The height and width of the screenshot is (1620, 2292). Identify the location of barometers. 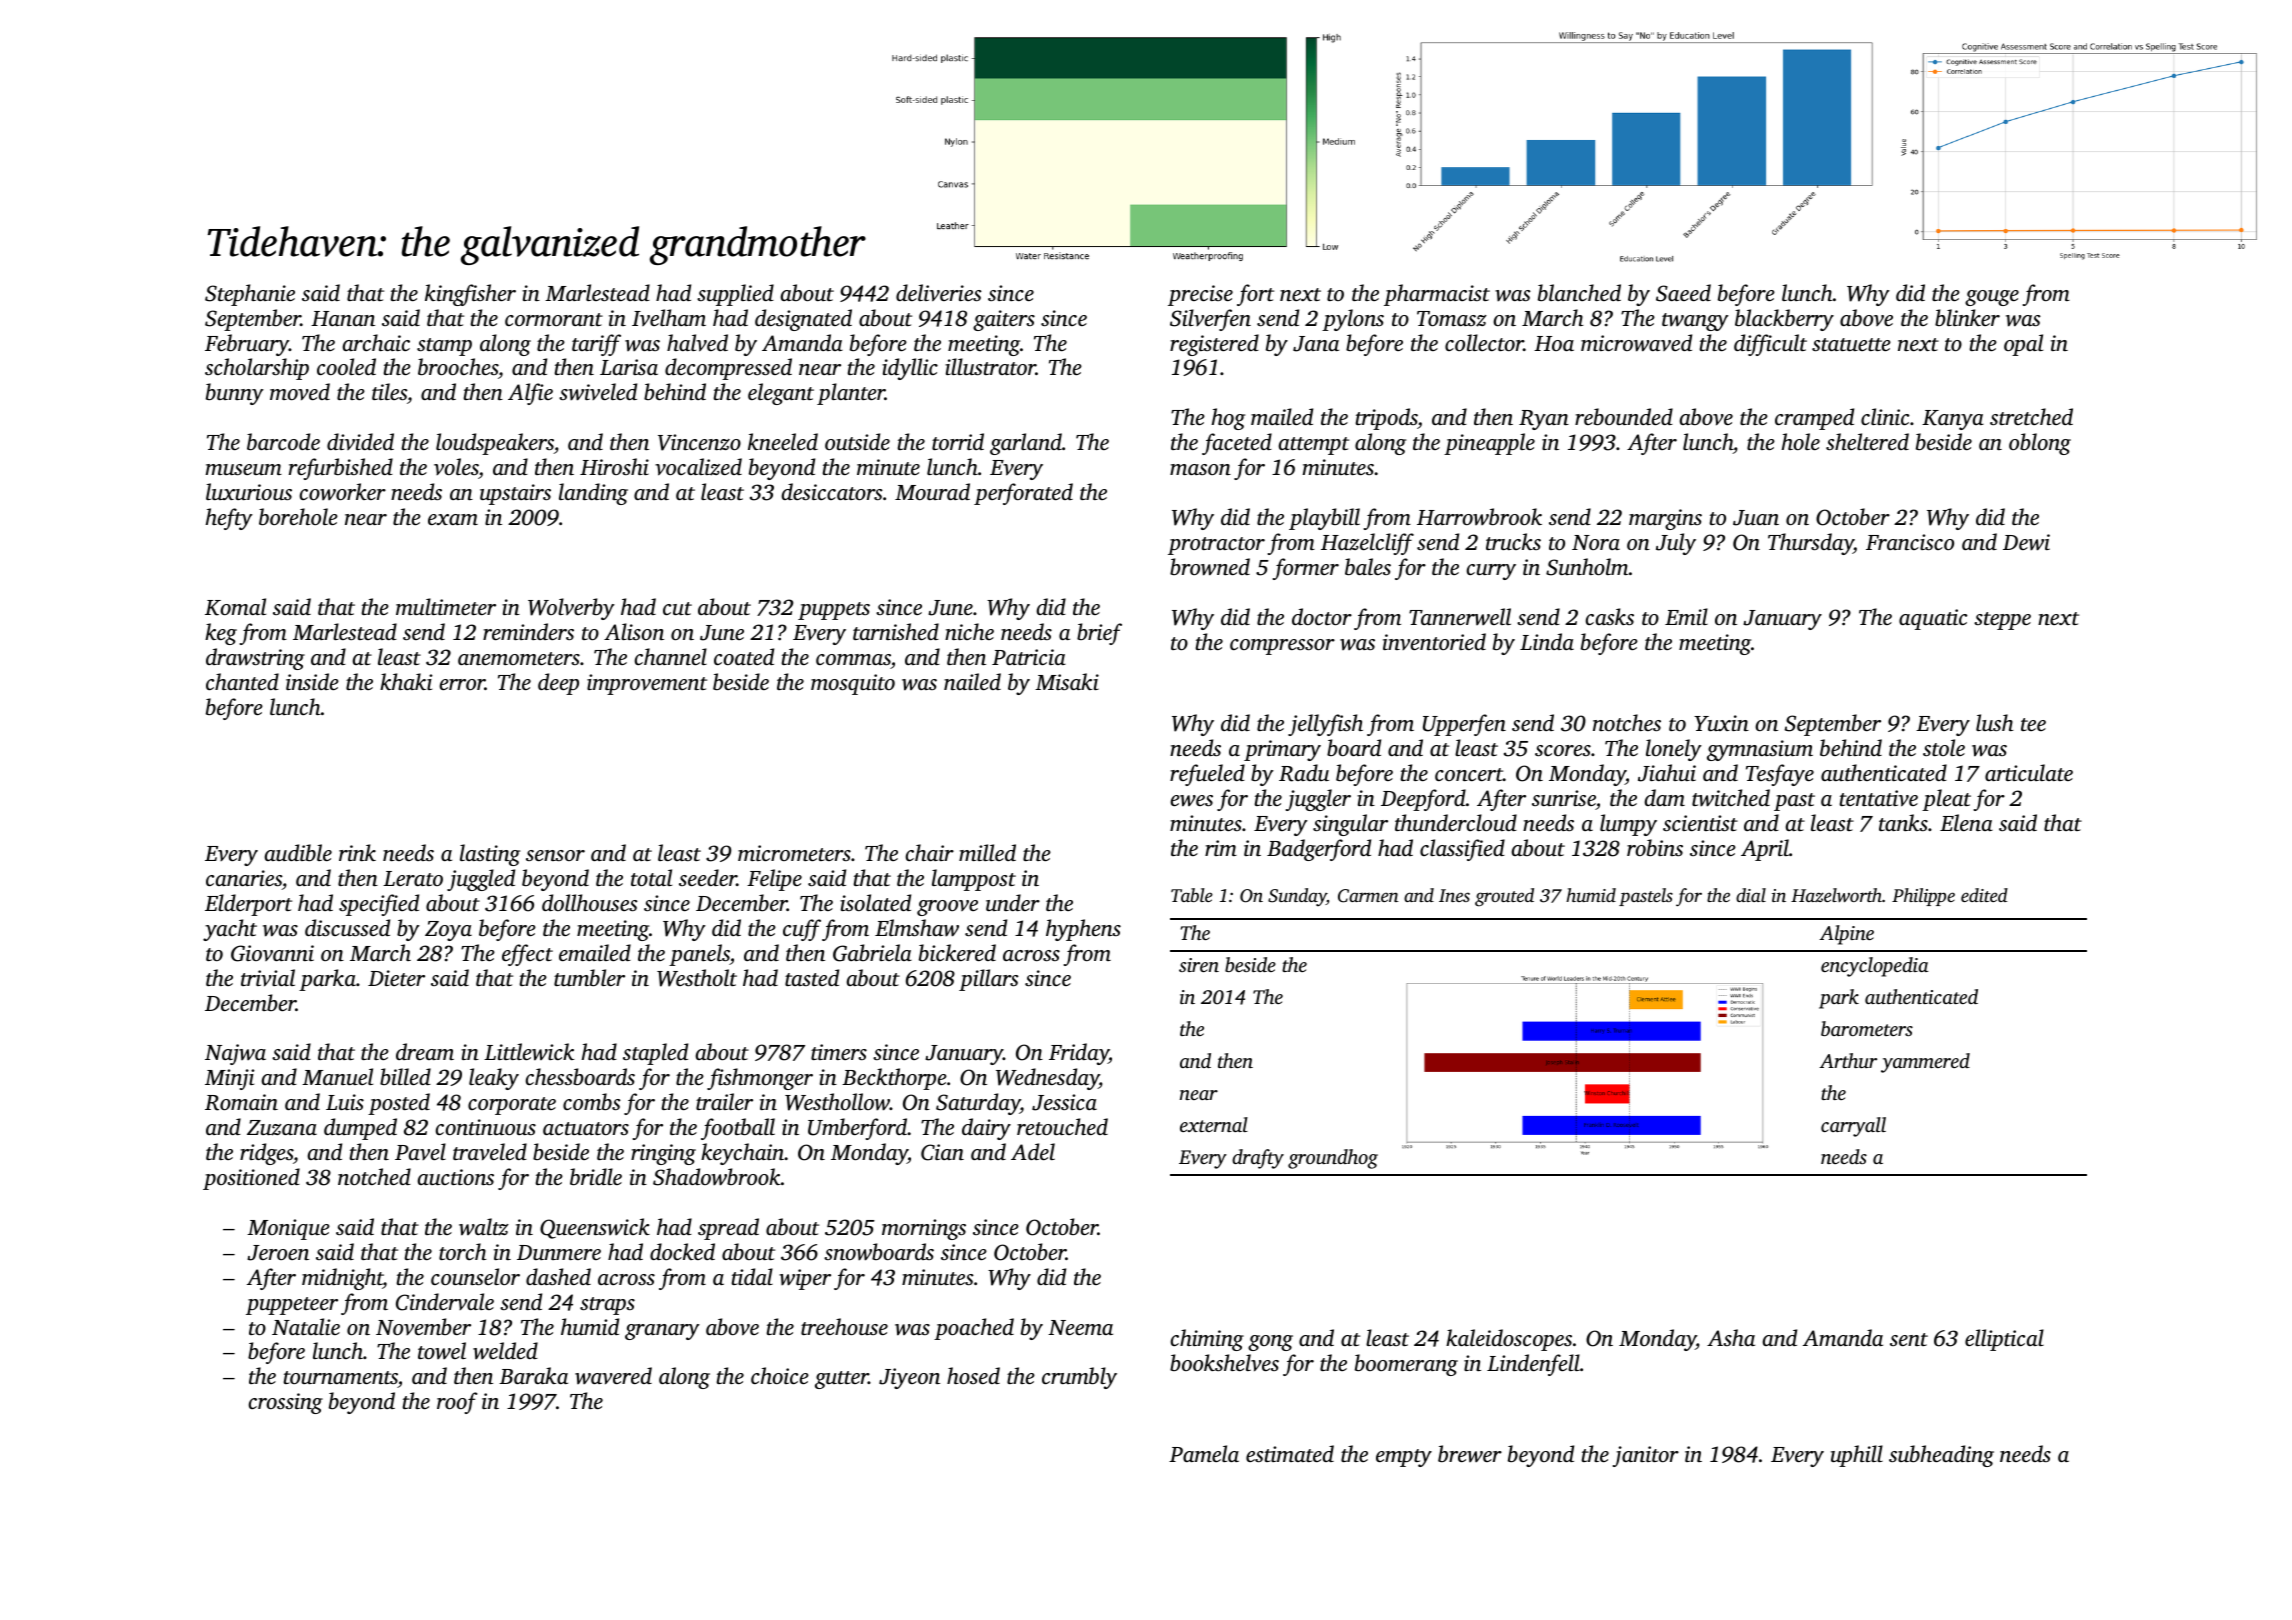
(1867, 1028).
